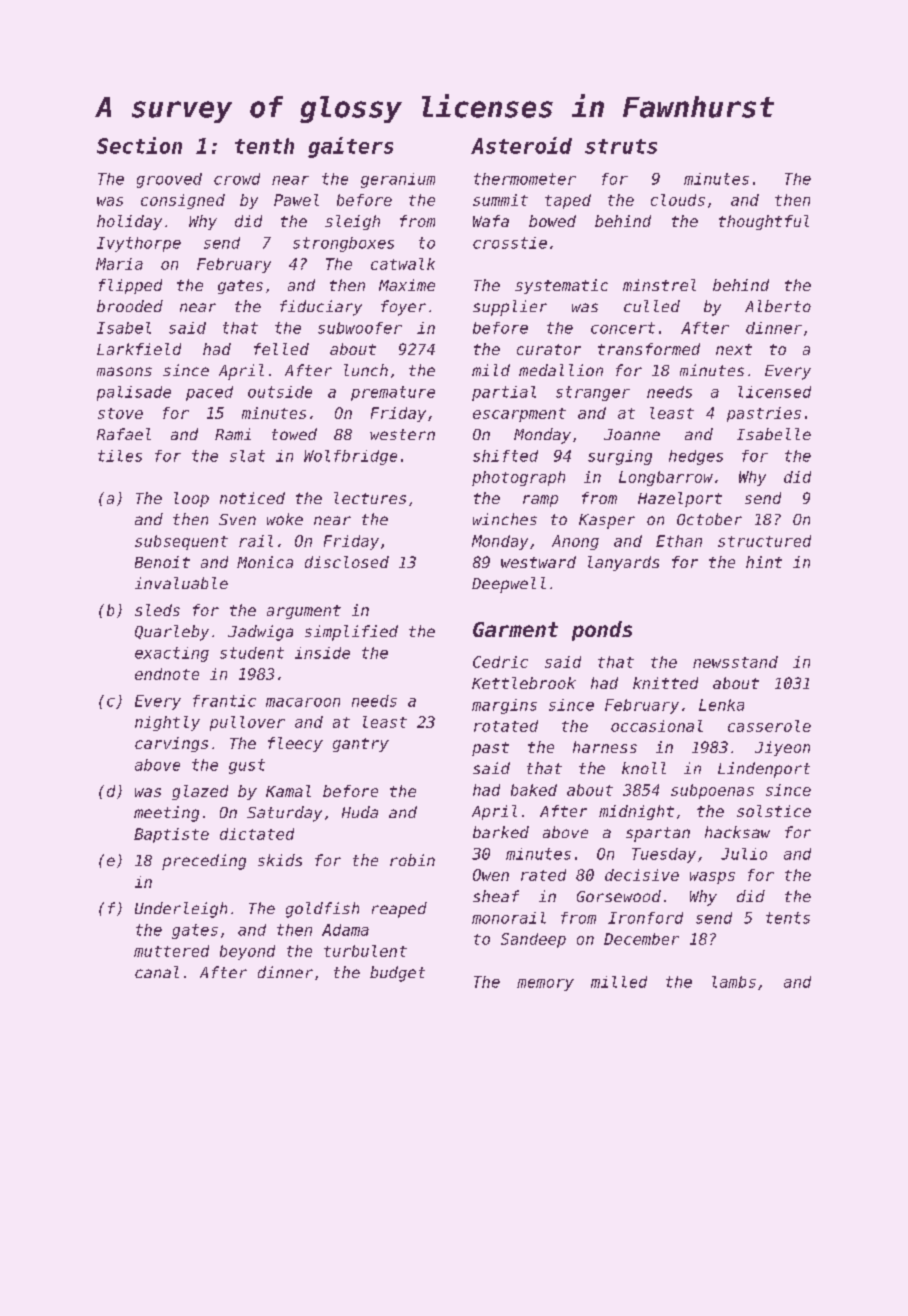 The height and width of the screenshot is (1316, 908). Describe the element at coordinates (509, 585) in the screenshot. I see `Deepwell` at that location.
